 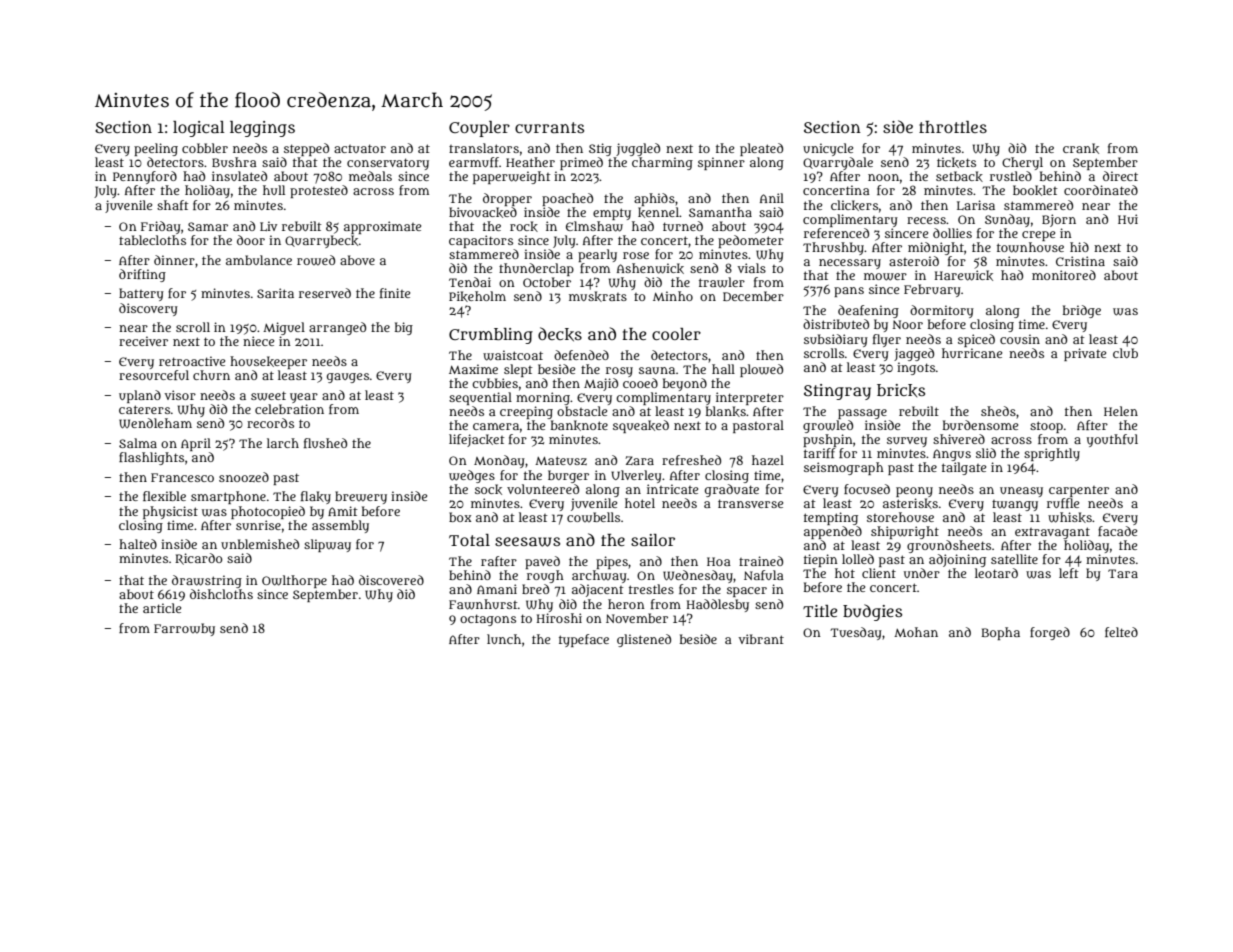 I want to click on appended, so click(x=833, y=532).
